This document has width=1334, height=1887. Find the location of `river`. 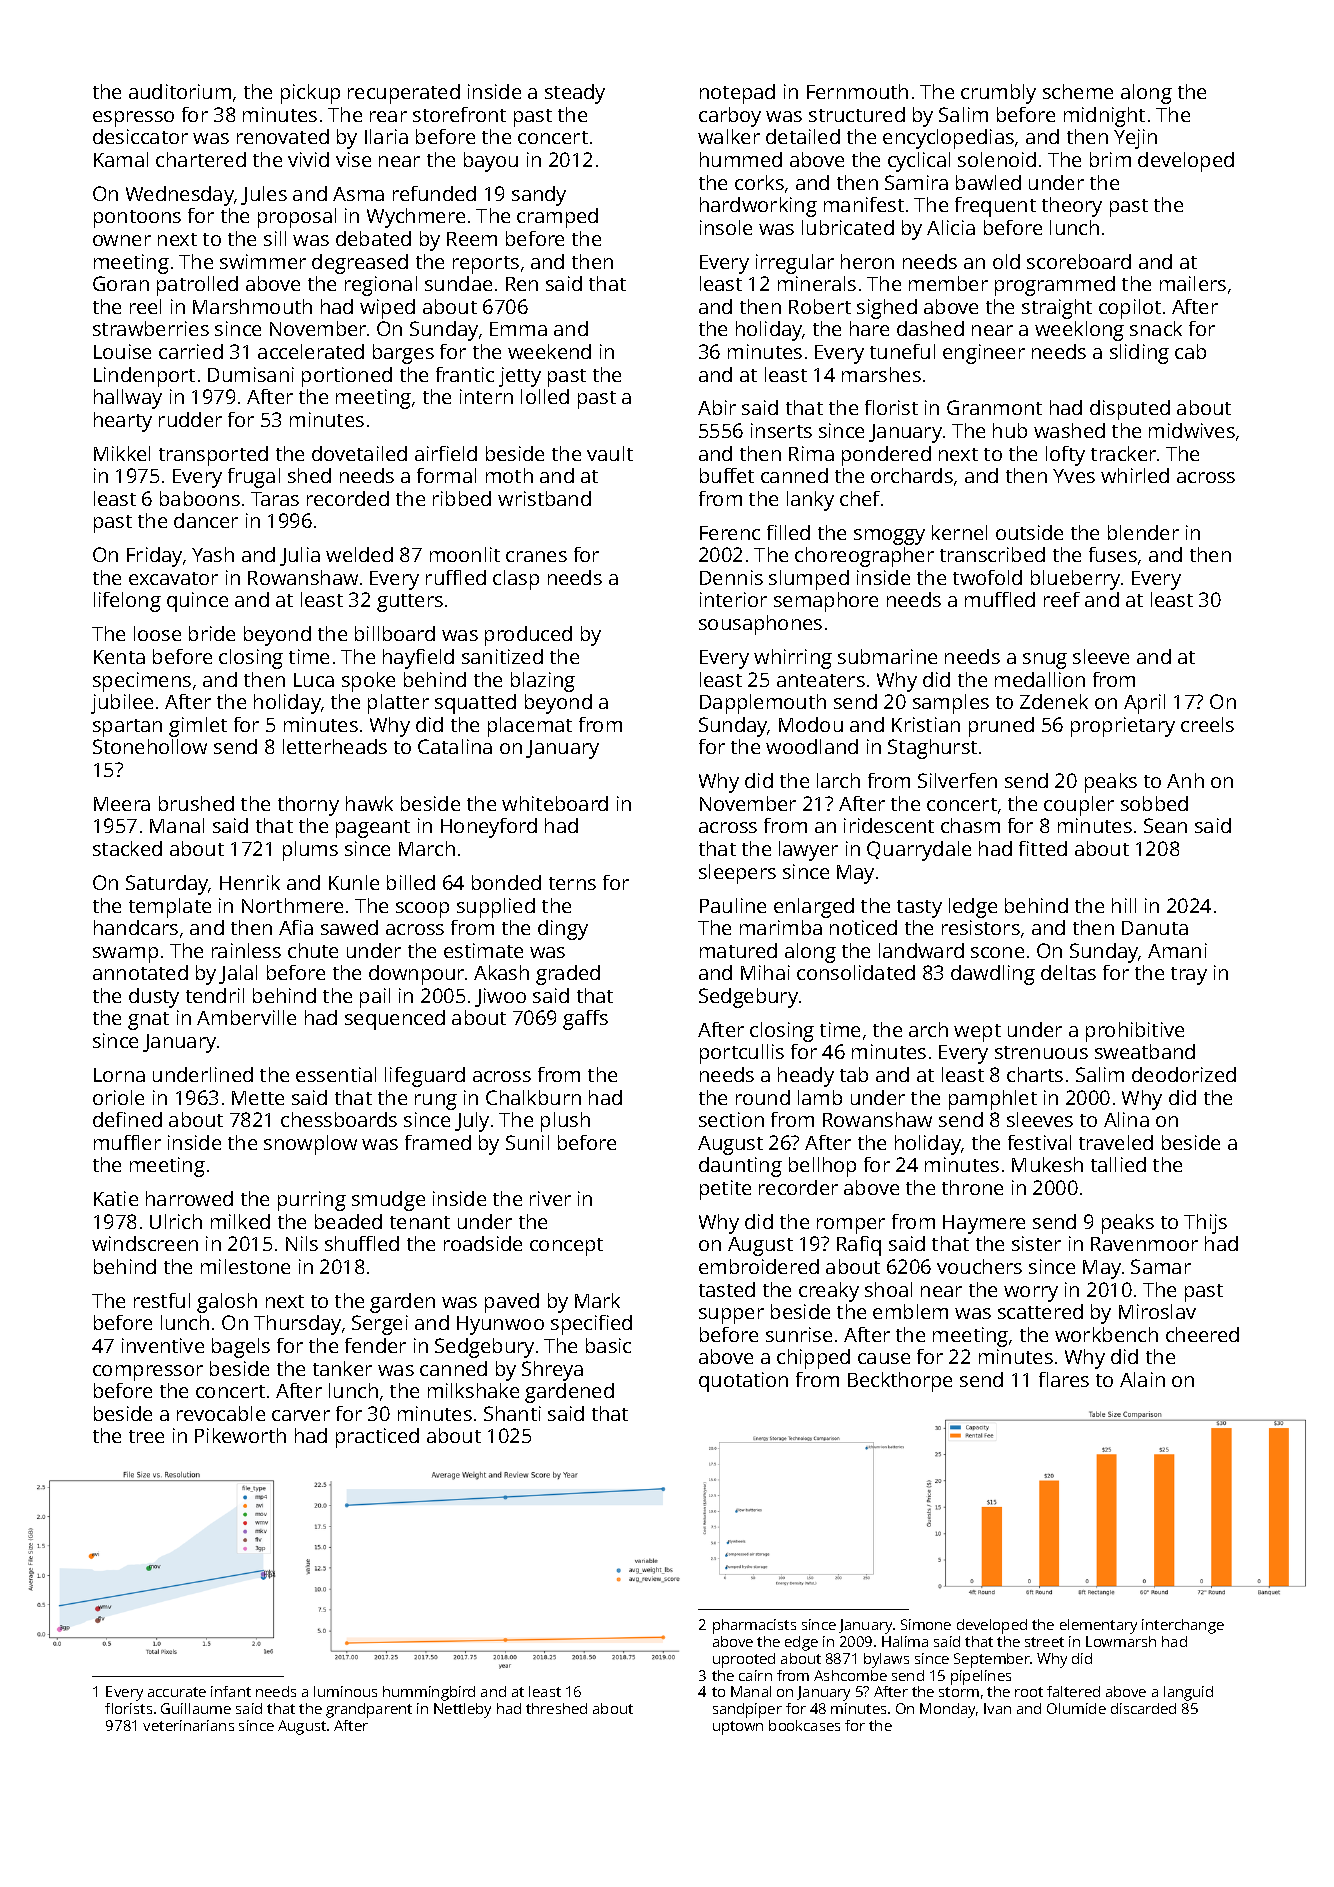

river is located at coordinates (550, 1198).
